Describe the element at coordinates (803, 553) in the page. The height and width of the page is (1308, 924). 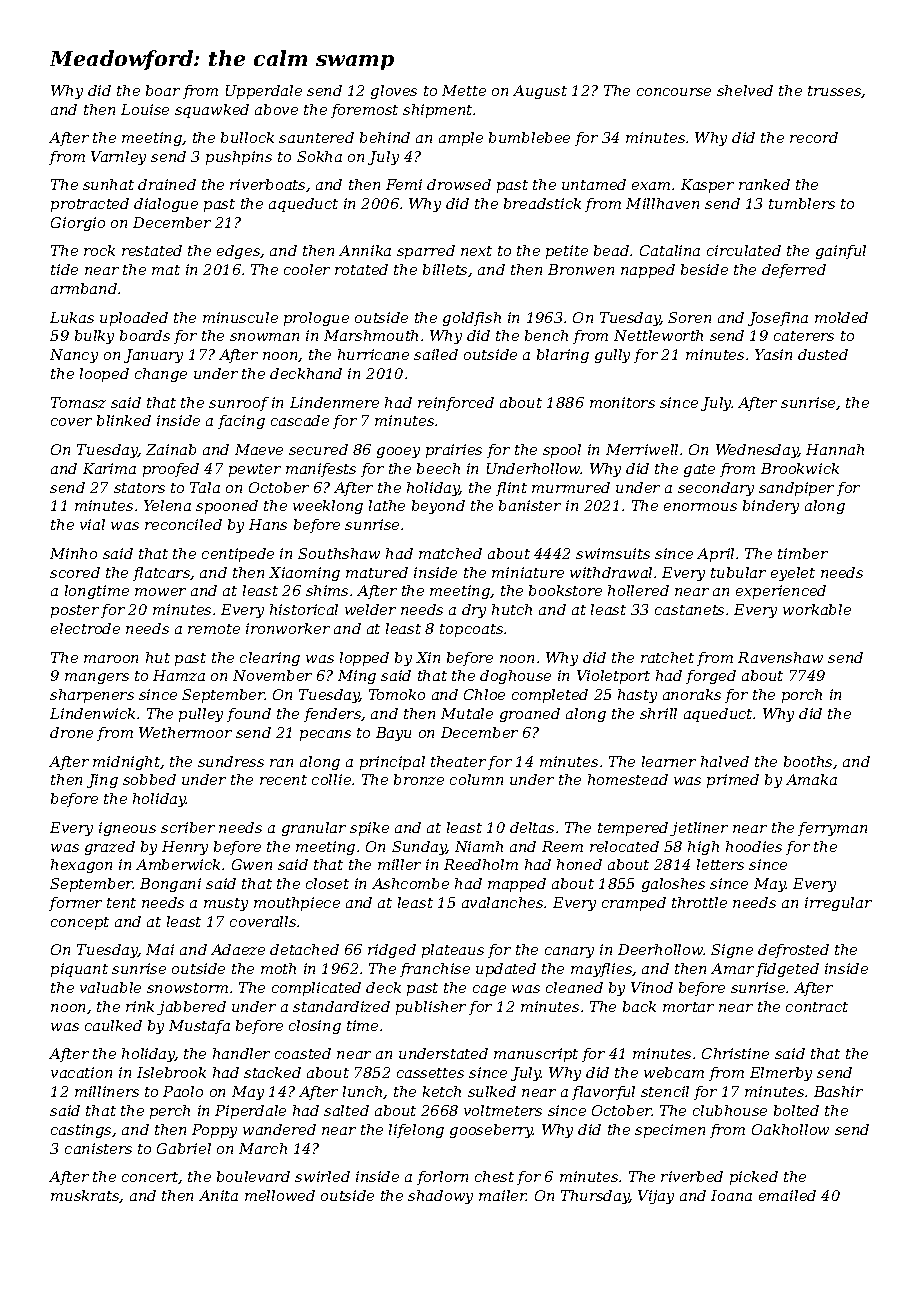
I see `timber` at that location.
